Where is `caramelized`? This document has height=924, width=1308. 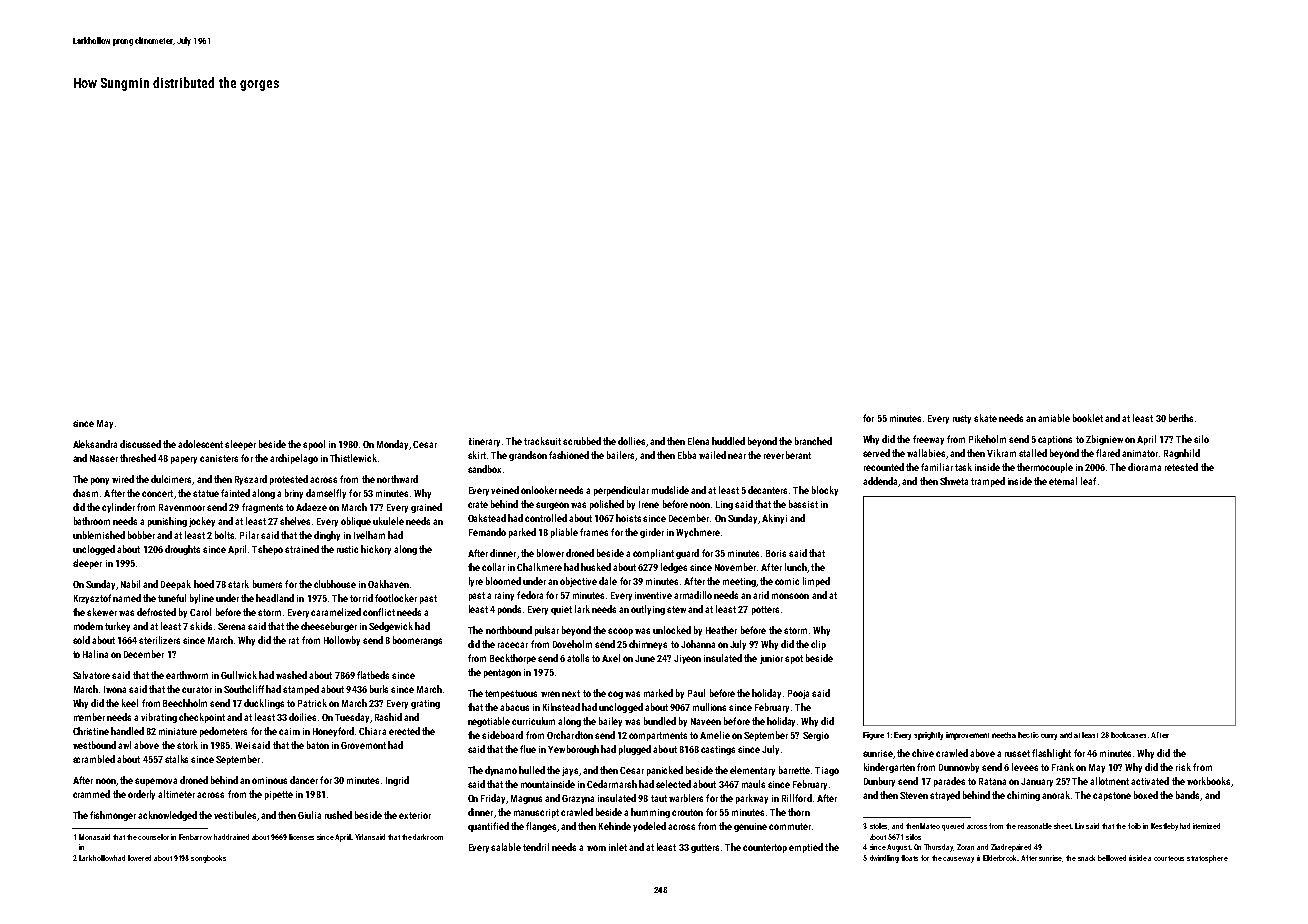 caramelized is located at coordinates (336, 612).
